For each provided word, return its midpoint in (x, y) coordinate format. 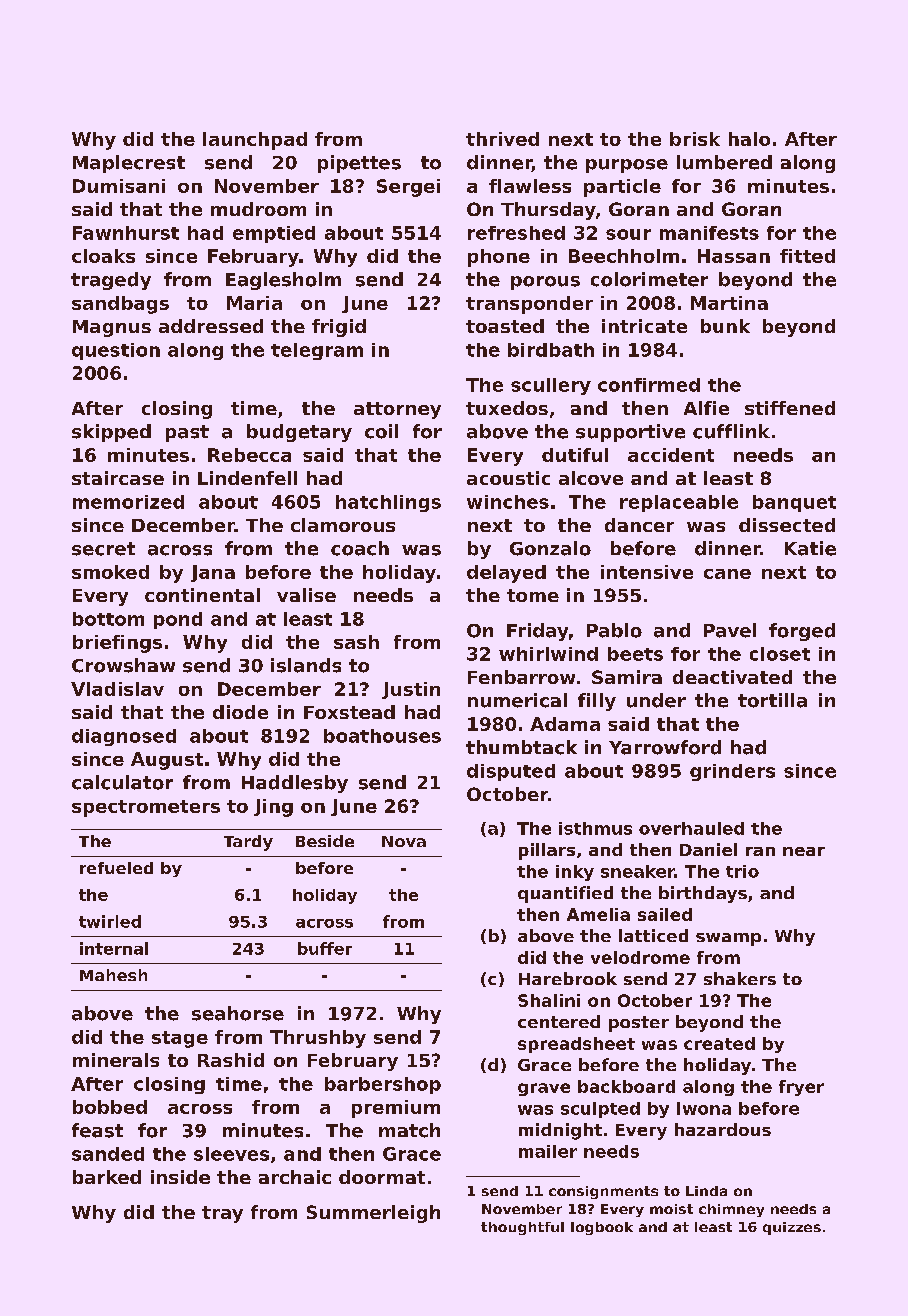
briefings (117, 644)
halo (749, 139)
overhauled (691, 828)
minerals (116, 1060)
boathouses (382, 736)
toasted (505, 326)
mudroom (258, 209)
